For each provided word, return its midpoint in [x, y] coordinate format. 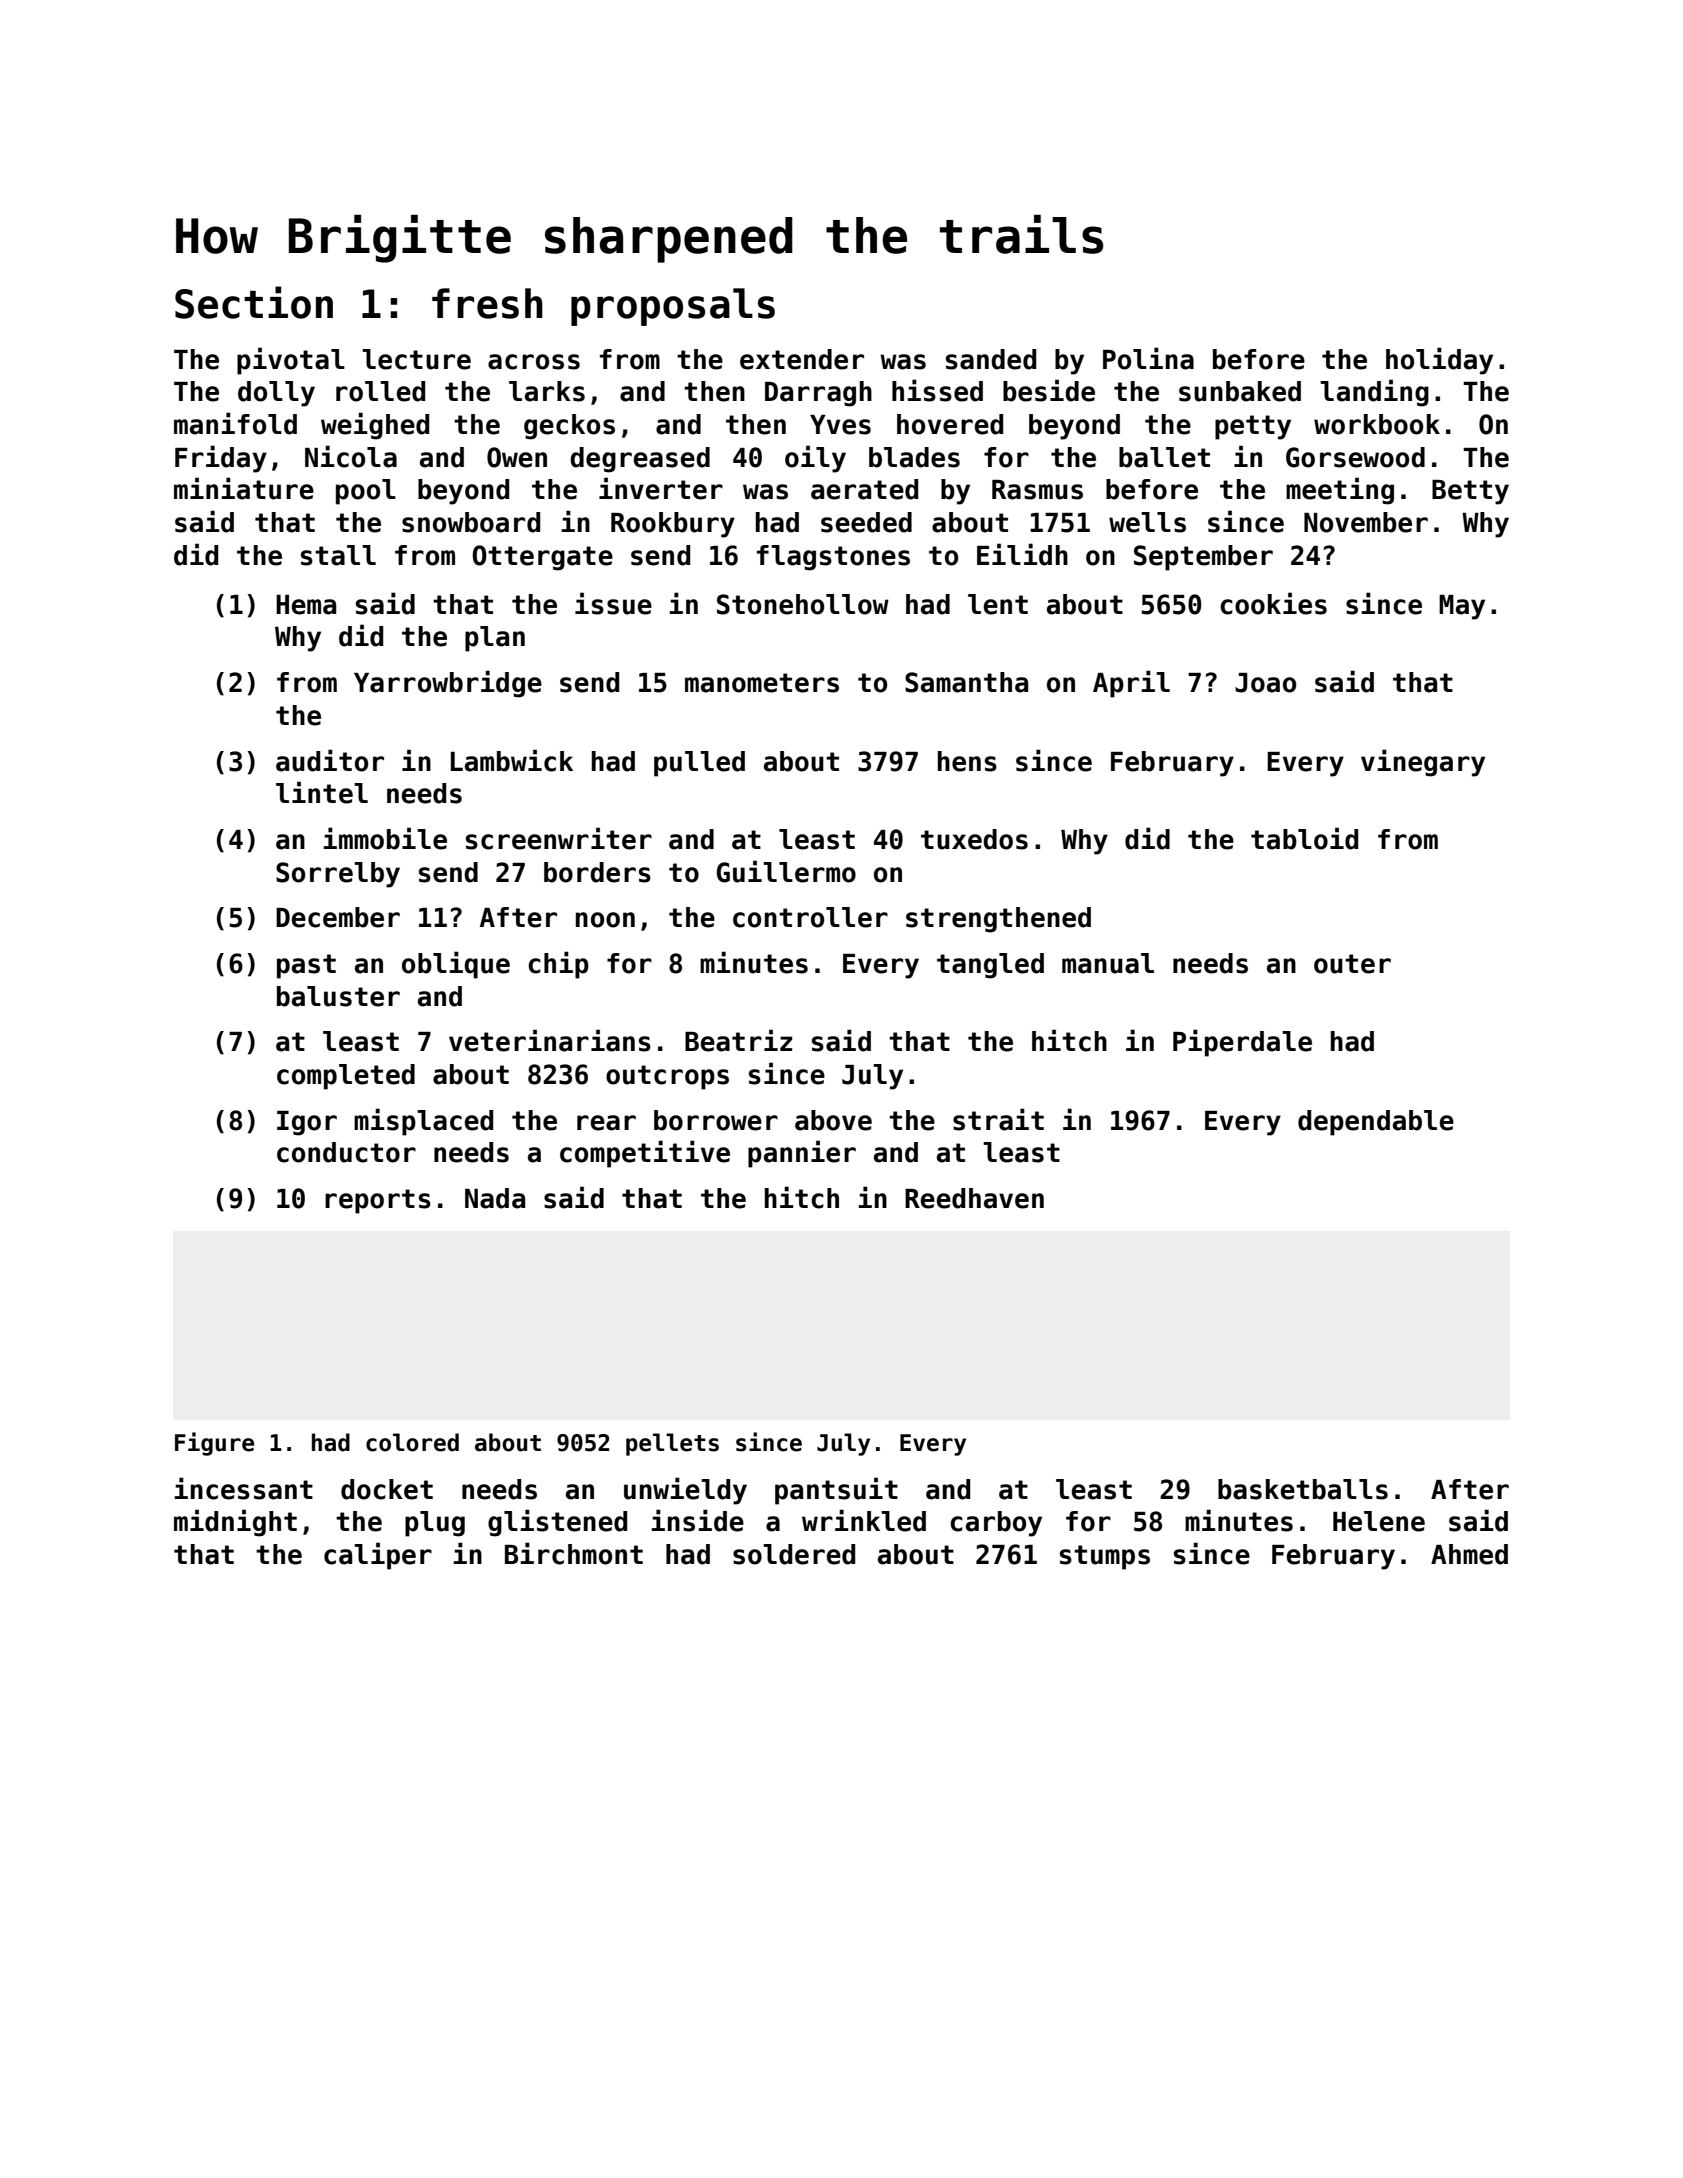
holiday [1439, 361]
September [1203, 558]
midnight [235, 1523]
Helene [1379, 1521]
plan [495, 639]
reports [378, 1201]
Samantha [966, 682]
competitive [645, 1154]
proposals [673, 307]
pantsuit [836, 1491]
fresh [487, 303]
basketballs [1303, 1489]
